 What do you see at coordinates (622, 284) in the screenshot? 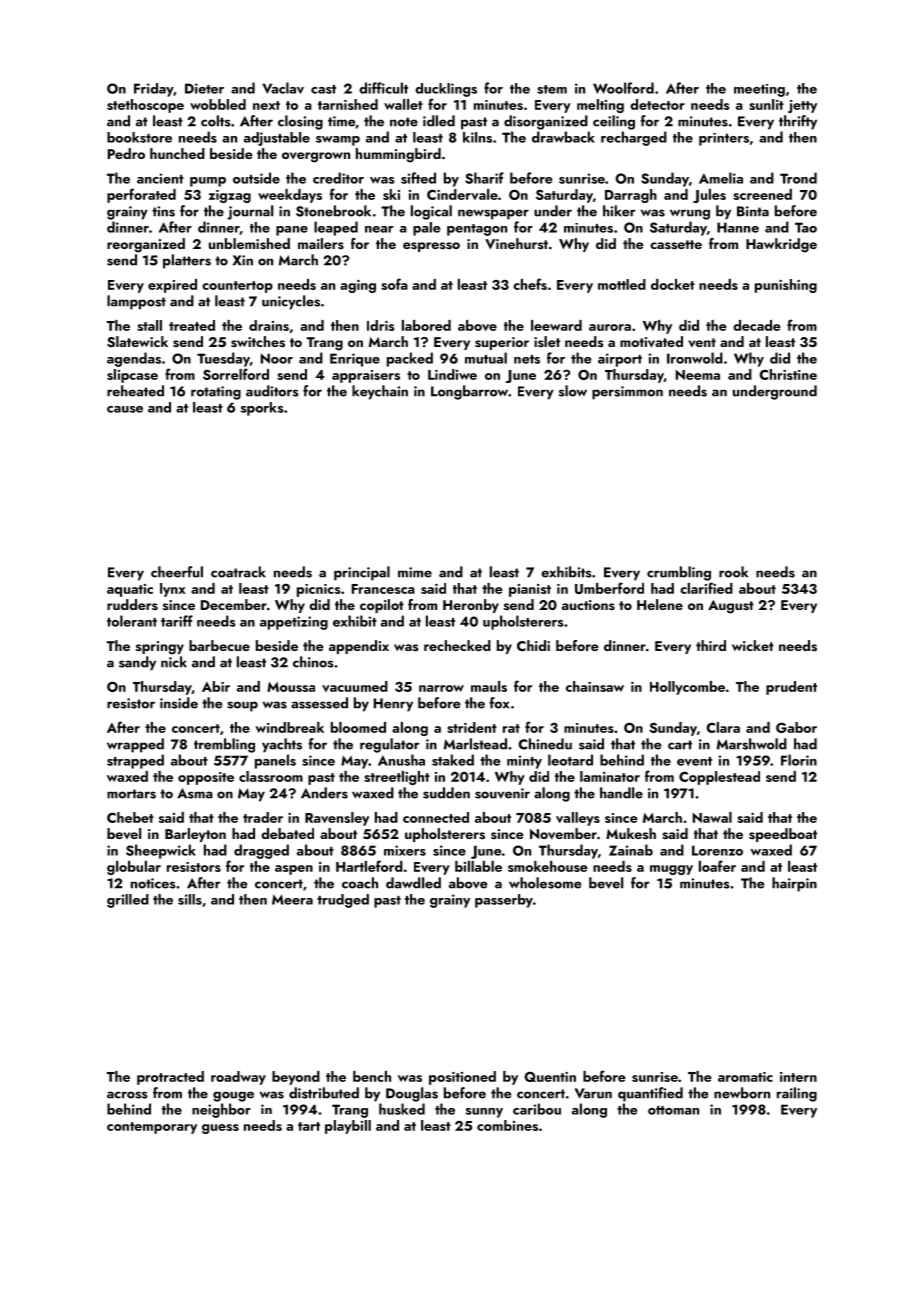
I see `mottled` at bounding box center [622, 284].
